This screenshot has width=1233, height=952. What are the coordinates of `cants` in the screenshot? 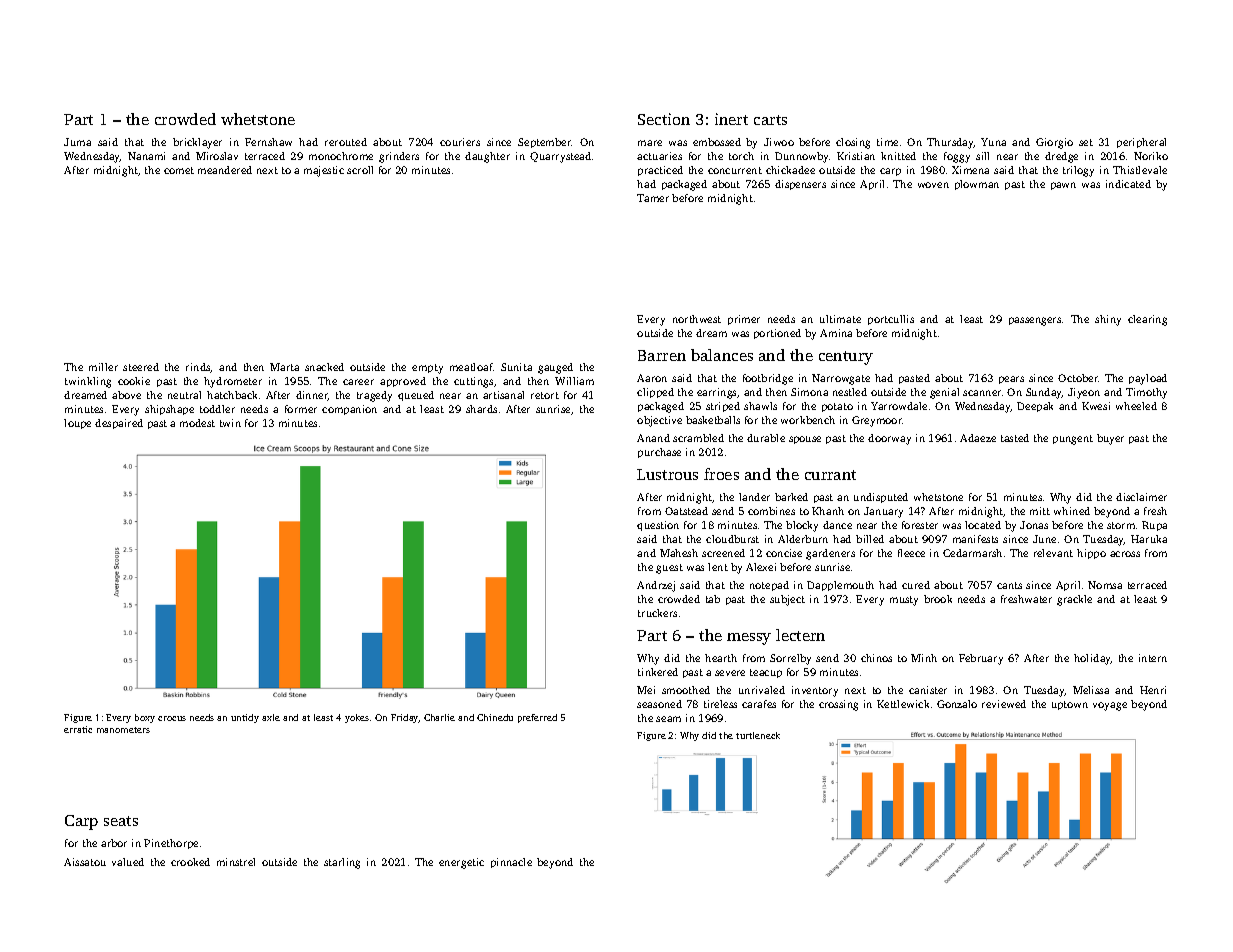 It's located at (1009, 585).
